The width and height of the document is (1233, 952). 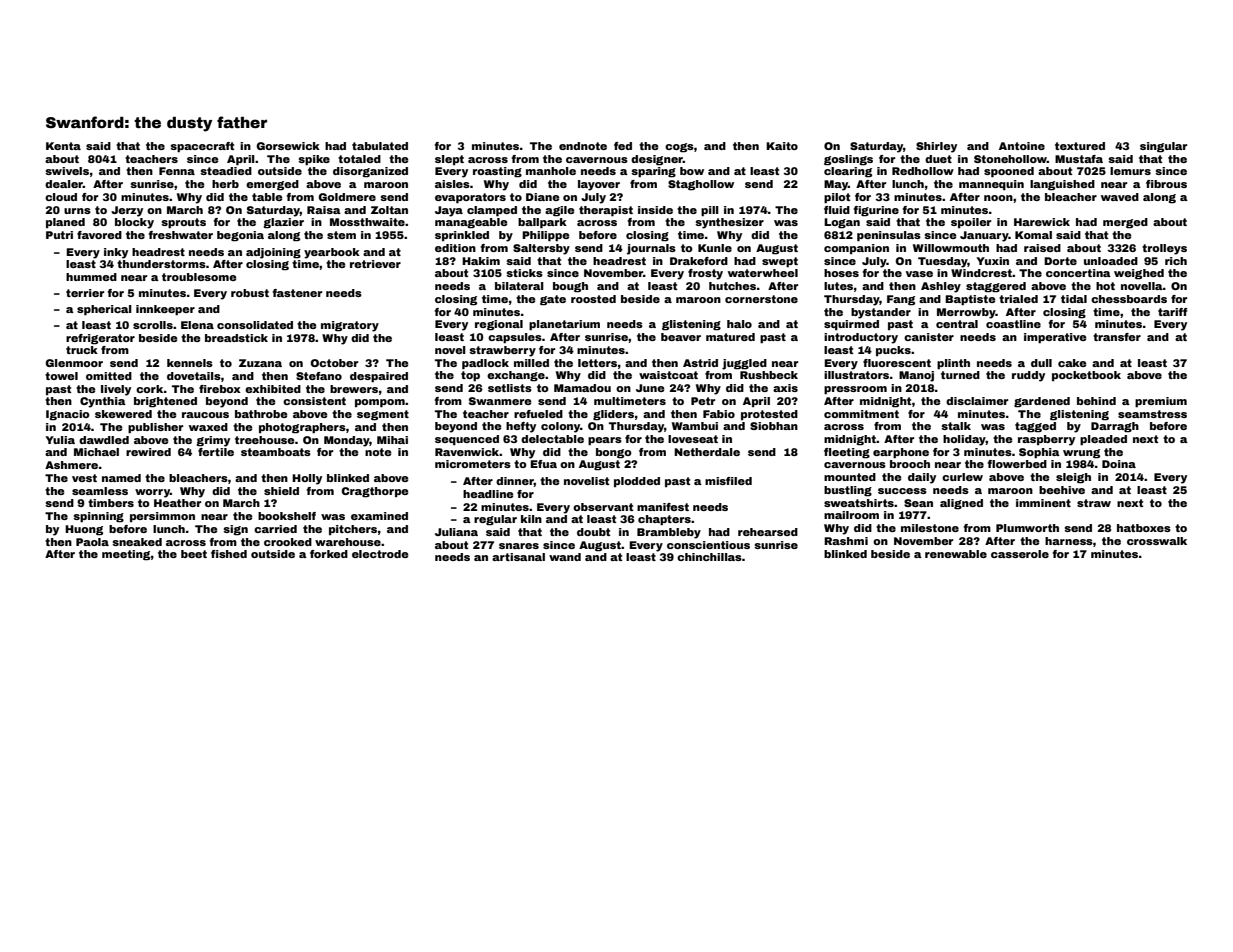 What do you see at coordinates (126, 555) in the document?
I see `meeting` at bounding box center [126, 555].
